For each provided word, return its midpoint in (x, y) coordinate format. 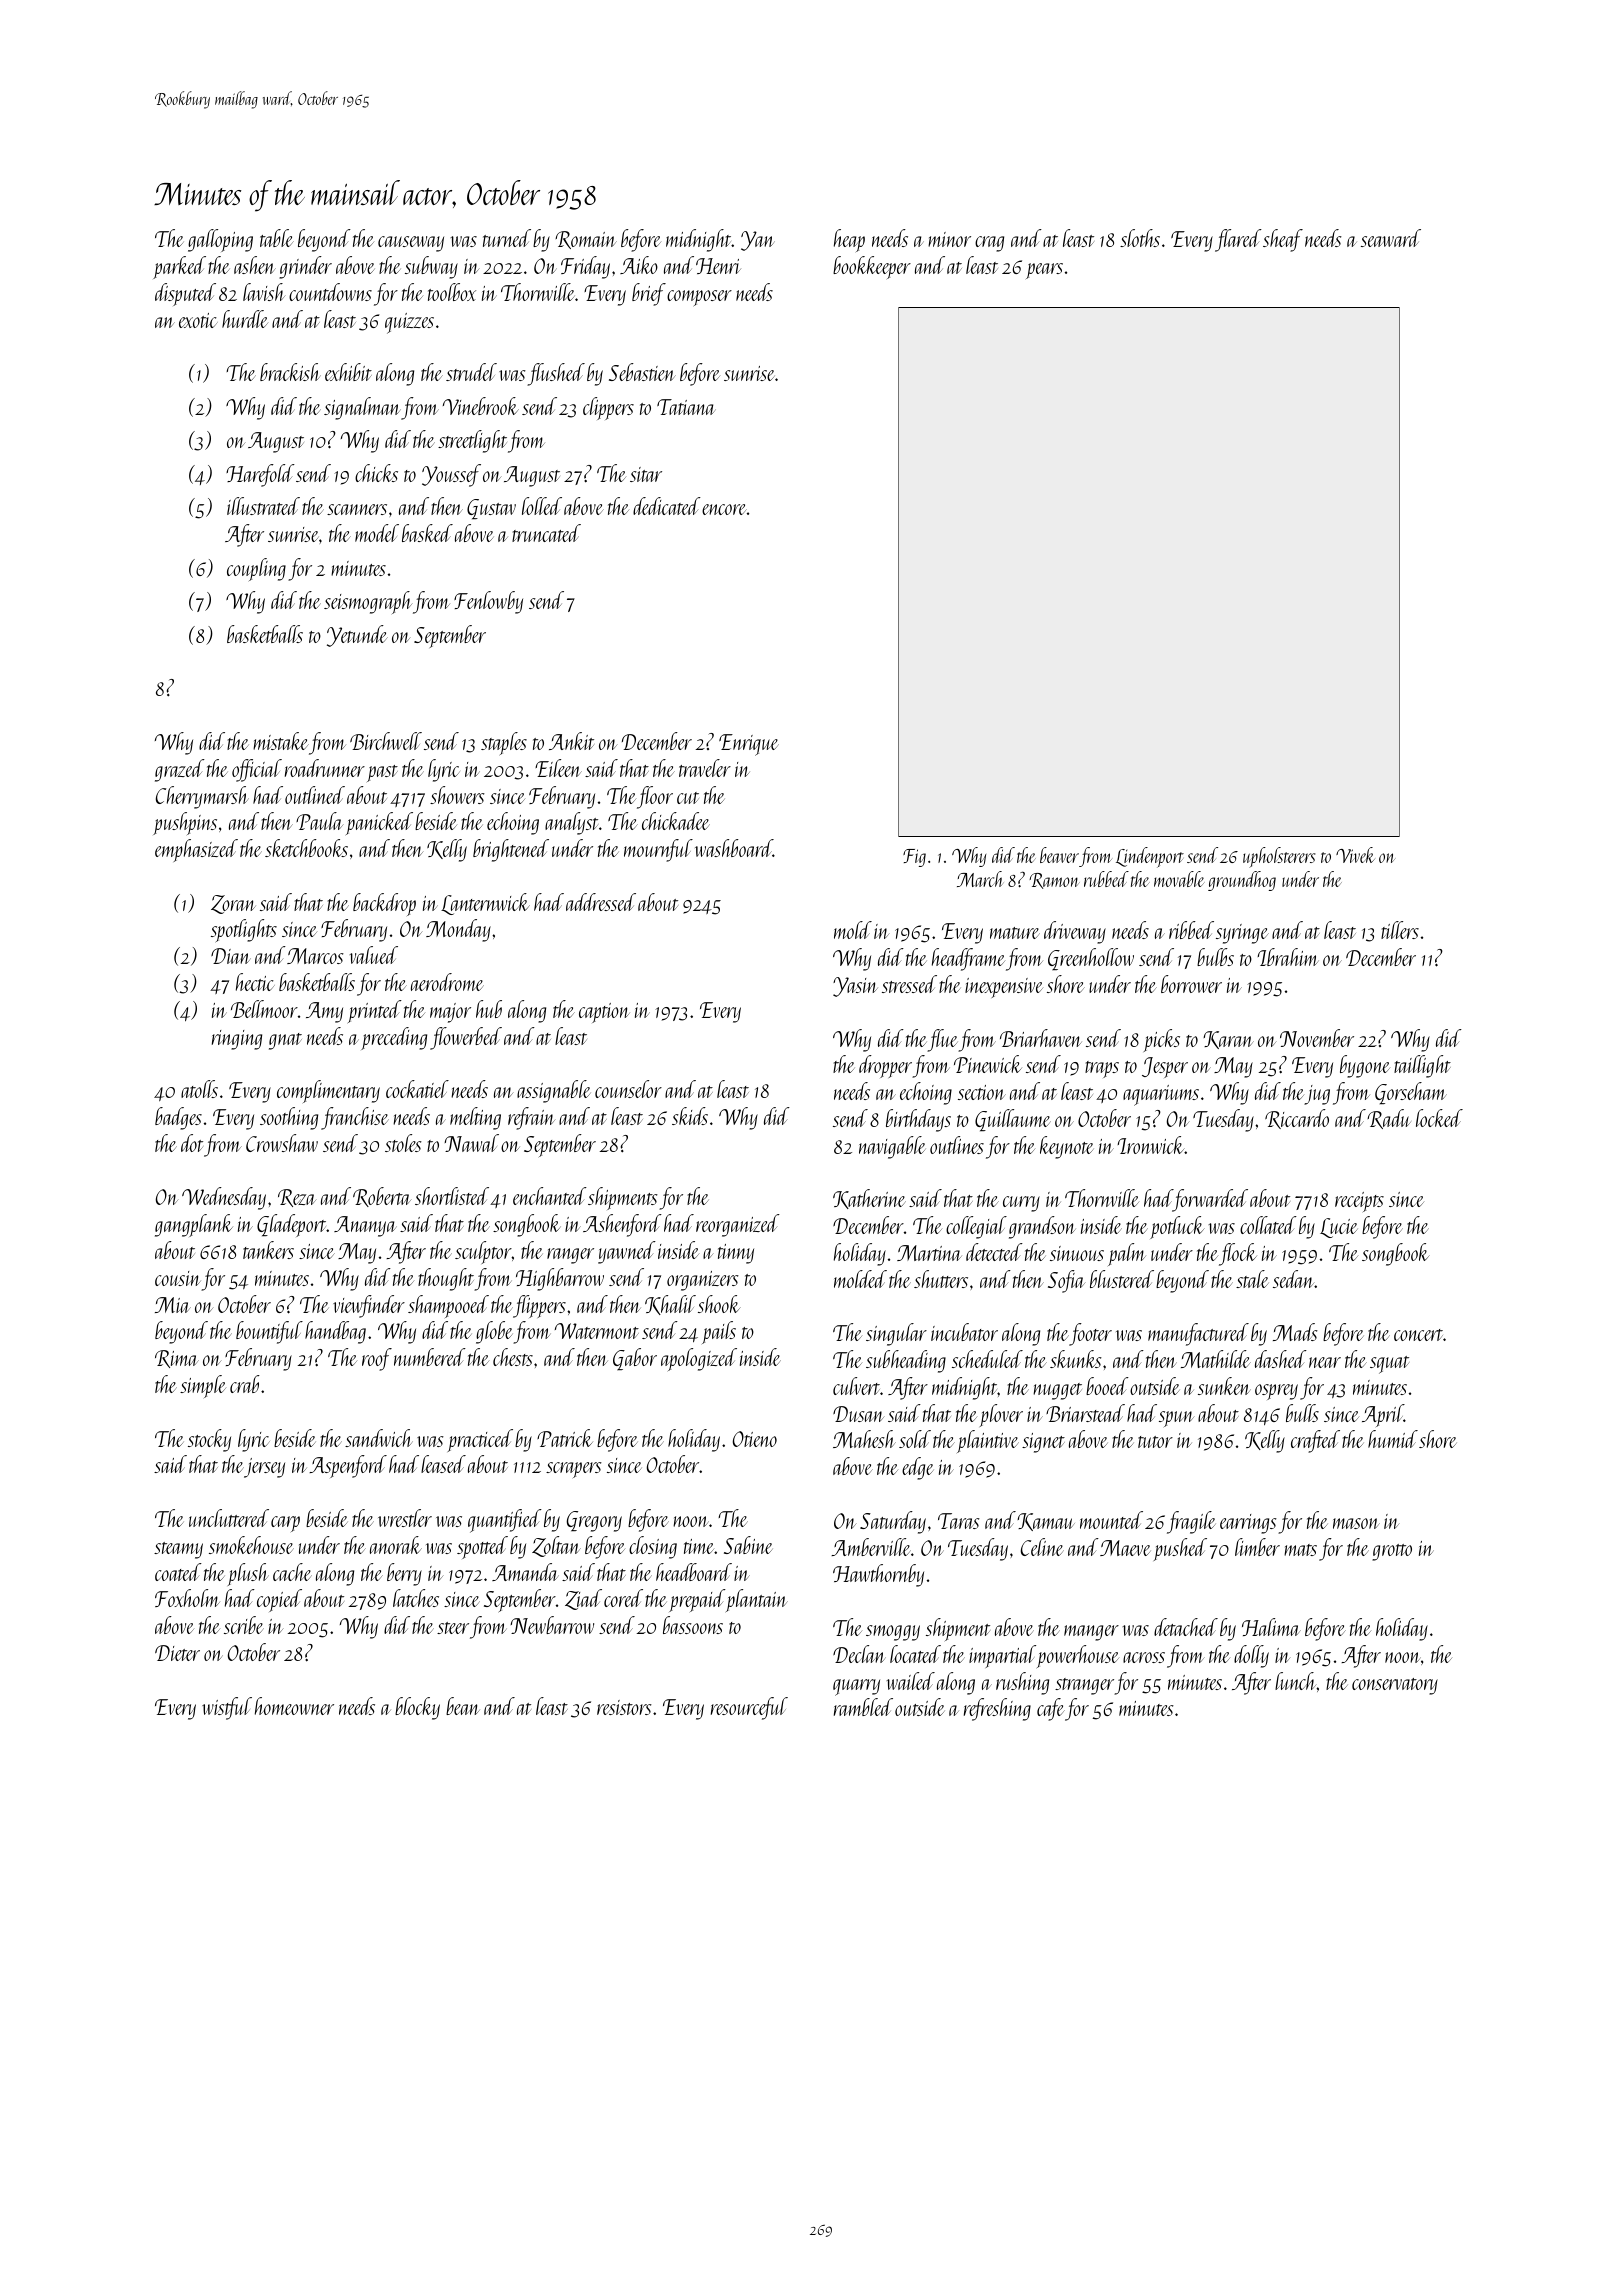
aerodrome (447, 982)
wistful (227, 1708)
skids (690, 1116)
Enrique (749, 745)
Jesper (1165, 1067)
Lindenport (1150, 857)
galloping (220, 240)
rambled (863, 1707)
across (1144, 1657)
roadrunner (325, 768)
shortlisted (452, 1196)
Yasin (855, 987)
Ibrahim (1287, 957)
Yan (758, 241)
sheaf (1283, 240)
